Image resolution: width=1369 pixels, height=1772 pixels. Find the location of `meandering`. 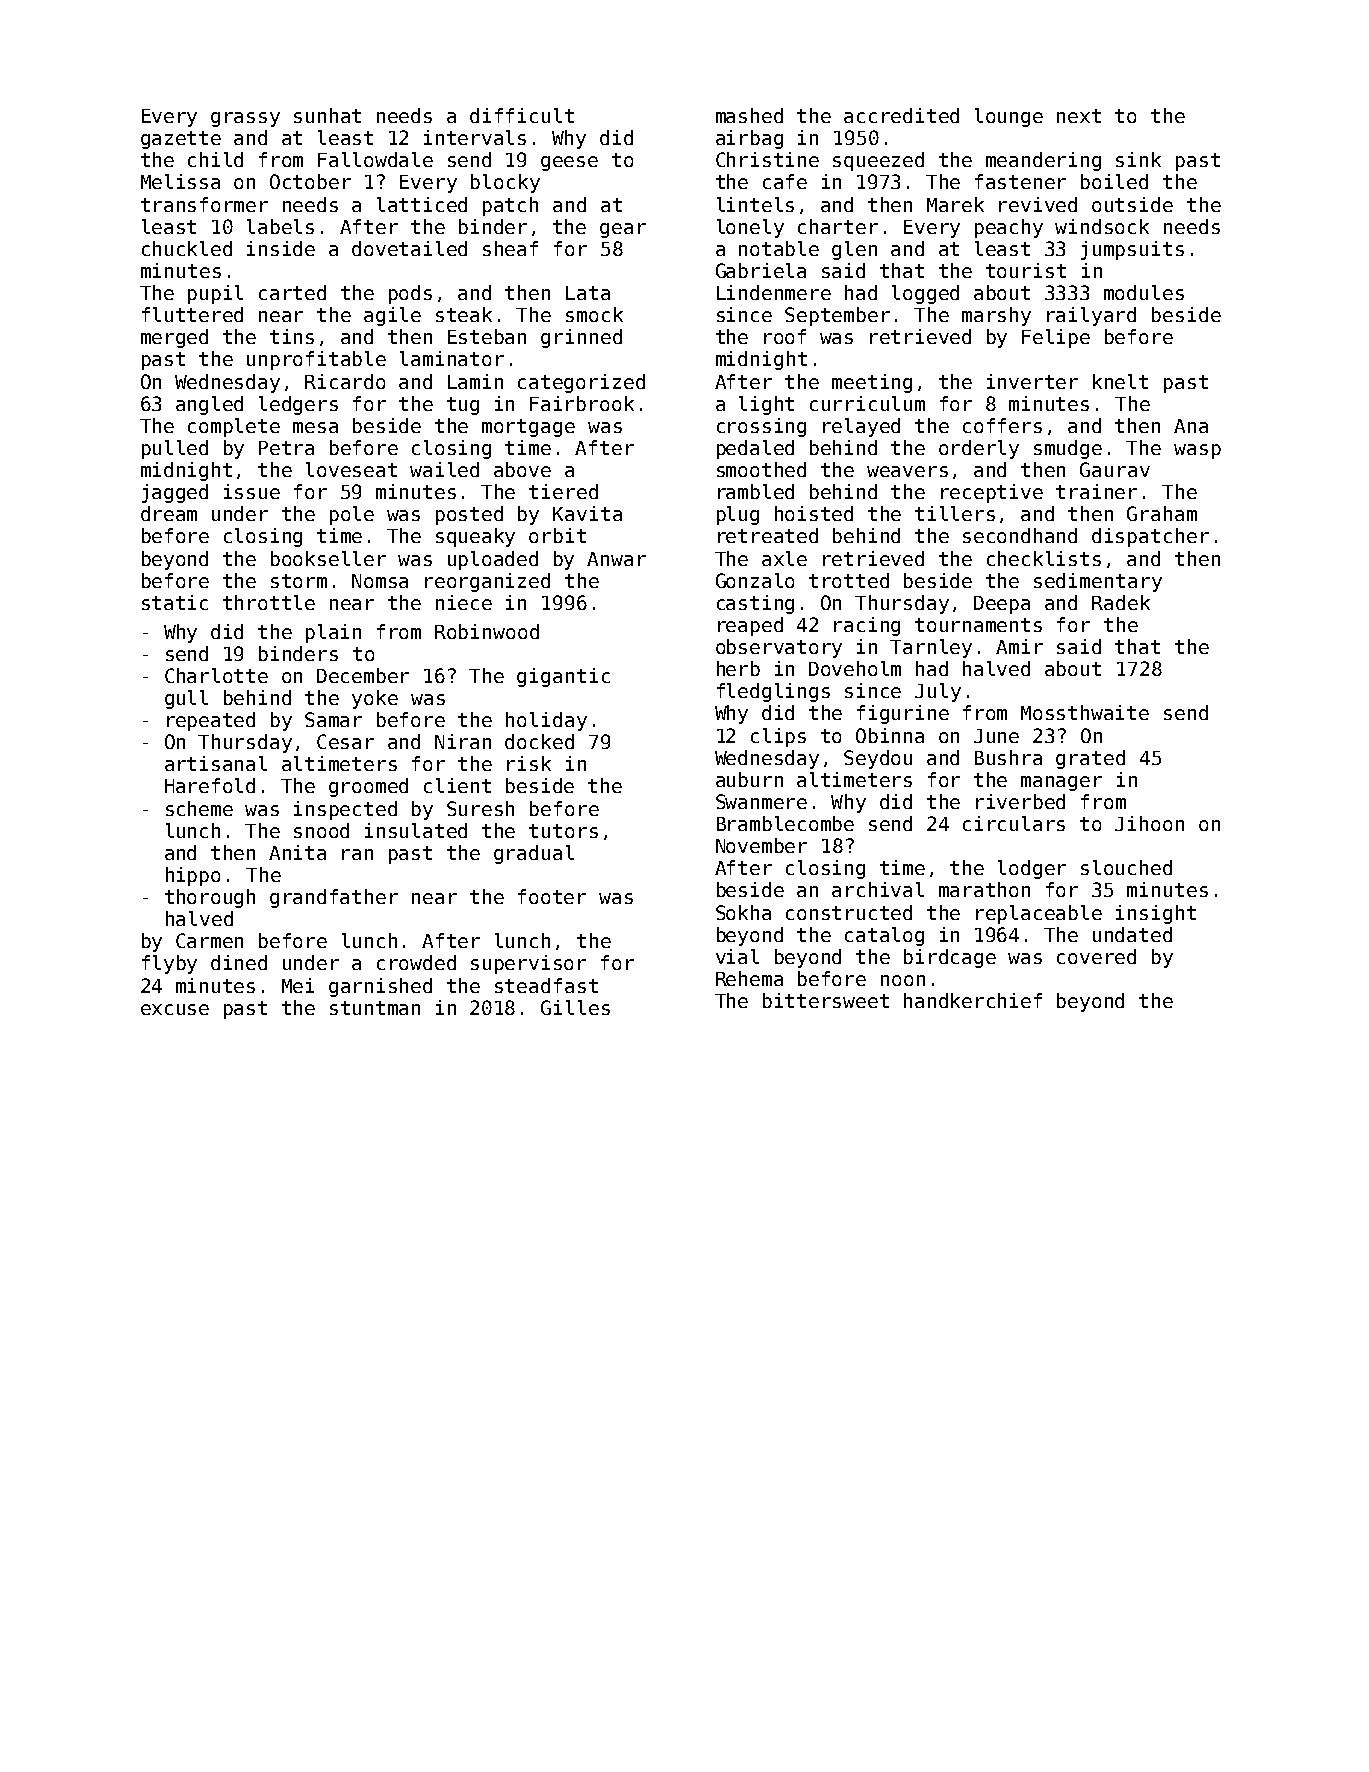

meandering is located at coordinates (1043, 161).
